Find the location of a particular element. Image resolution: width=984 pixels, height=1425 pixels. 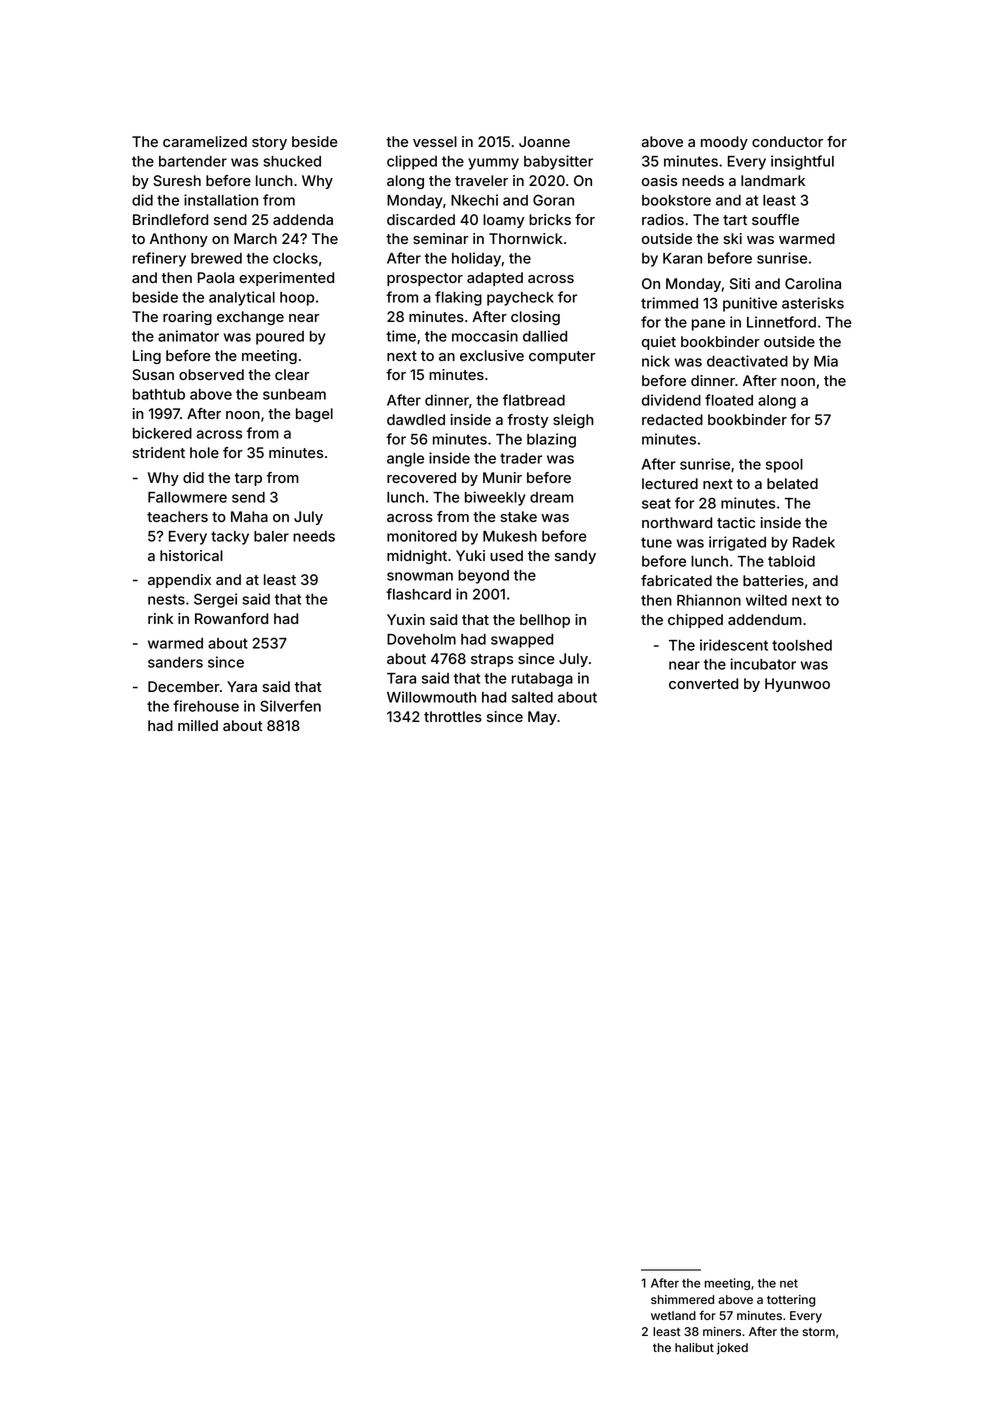

halibut is located at coordinates (694, 1347).
